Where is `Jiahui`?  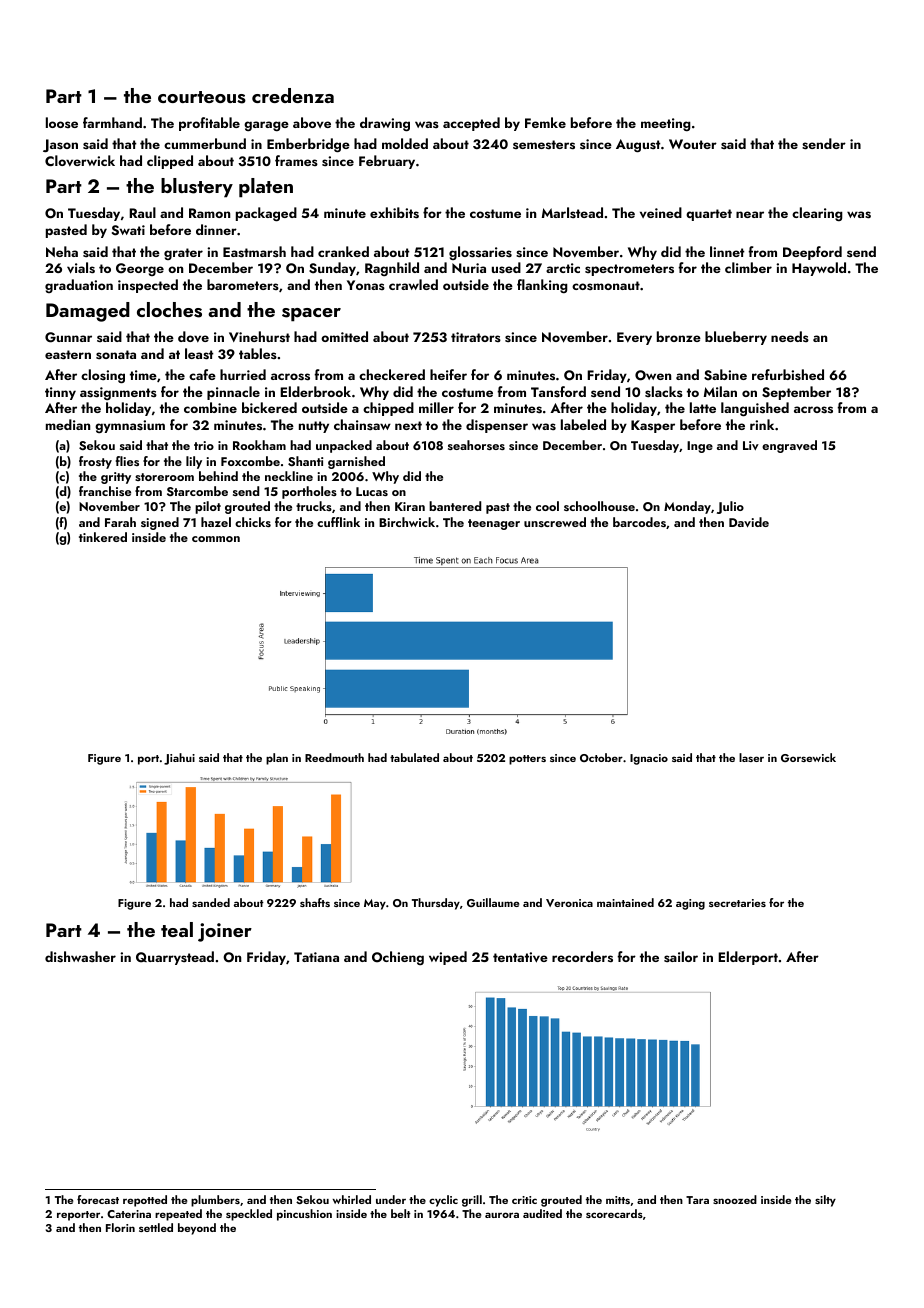
Jiahui is located at coordinates (179, 759).
